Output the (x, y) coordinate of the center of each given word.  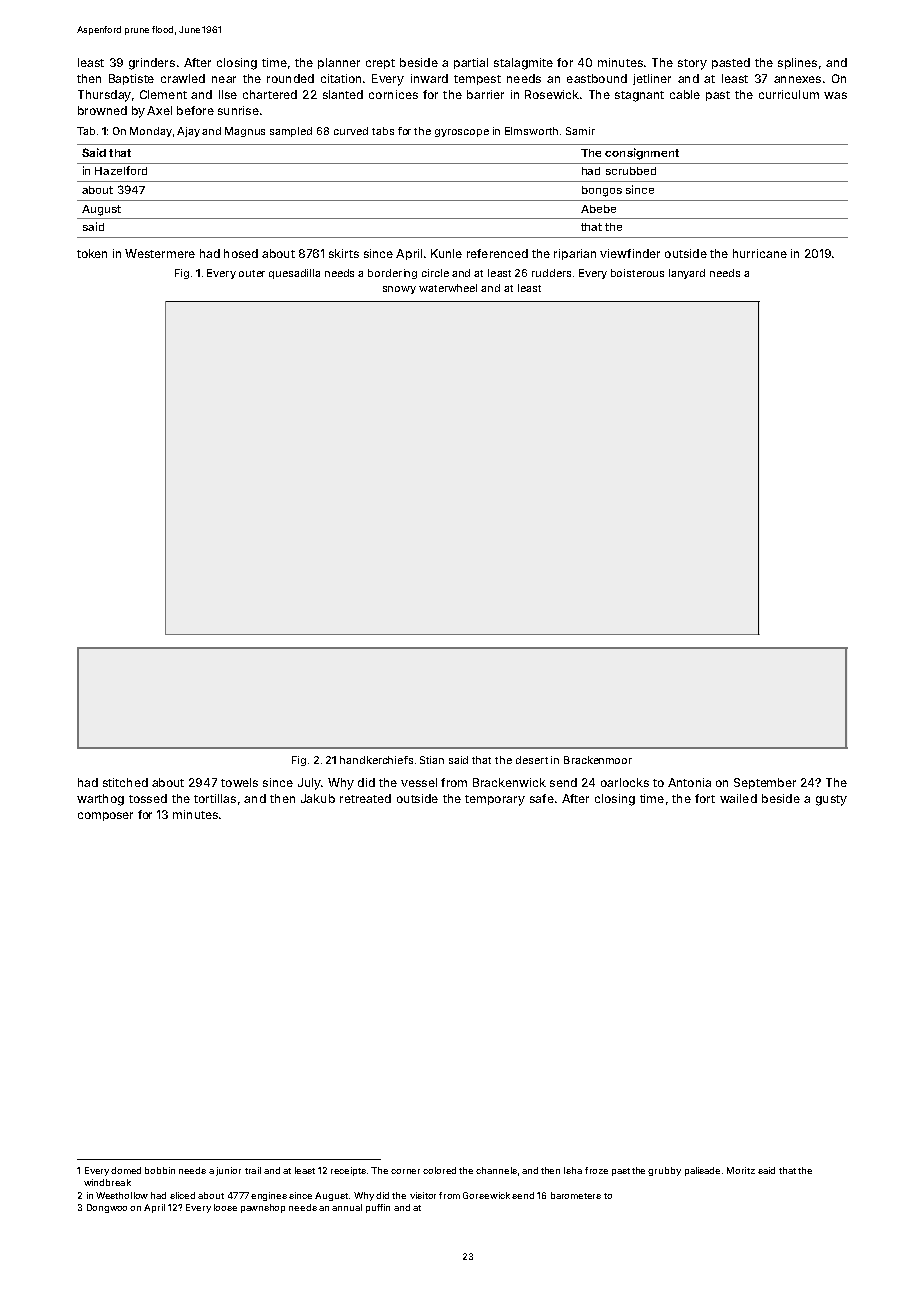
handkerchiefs (376, 760)
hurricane (760, 253)
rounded (290, 78)
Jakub (318, 798)
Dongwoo (107, 1208)
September (765, 783)
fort (705, 798)
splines (797, 63)
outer (252, 273)
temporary (495, 800)
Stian (432, 760)
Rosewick (552, 94)
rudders (551, 273)
